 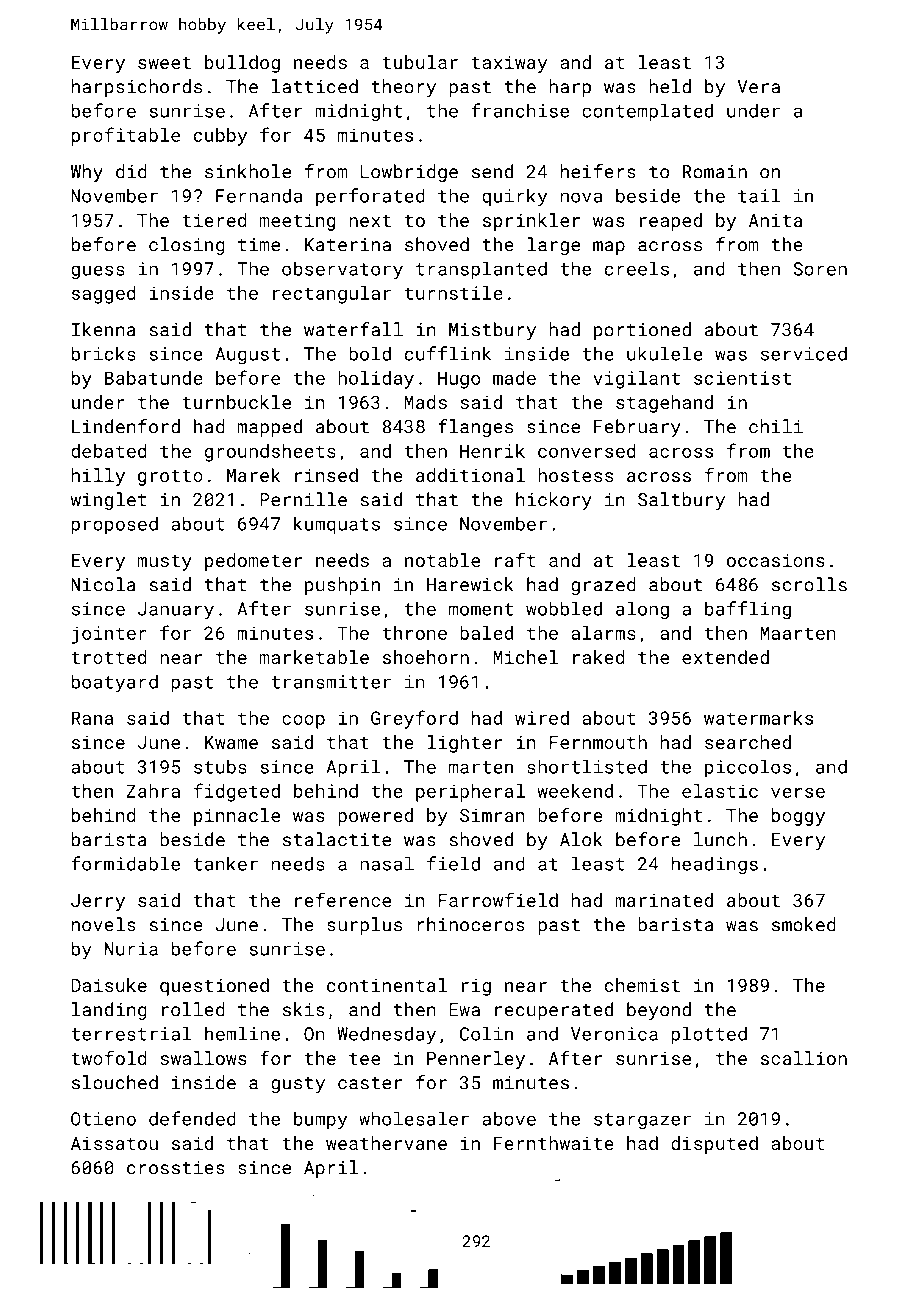 I want to click on Vera, so click(x=759, y=87).
